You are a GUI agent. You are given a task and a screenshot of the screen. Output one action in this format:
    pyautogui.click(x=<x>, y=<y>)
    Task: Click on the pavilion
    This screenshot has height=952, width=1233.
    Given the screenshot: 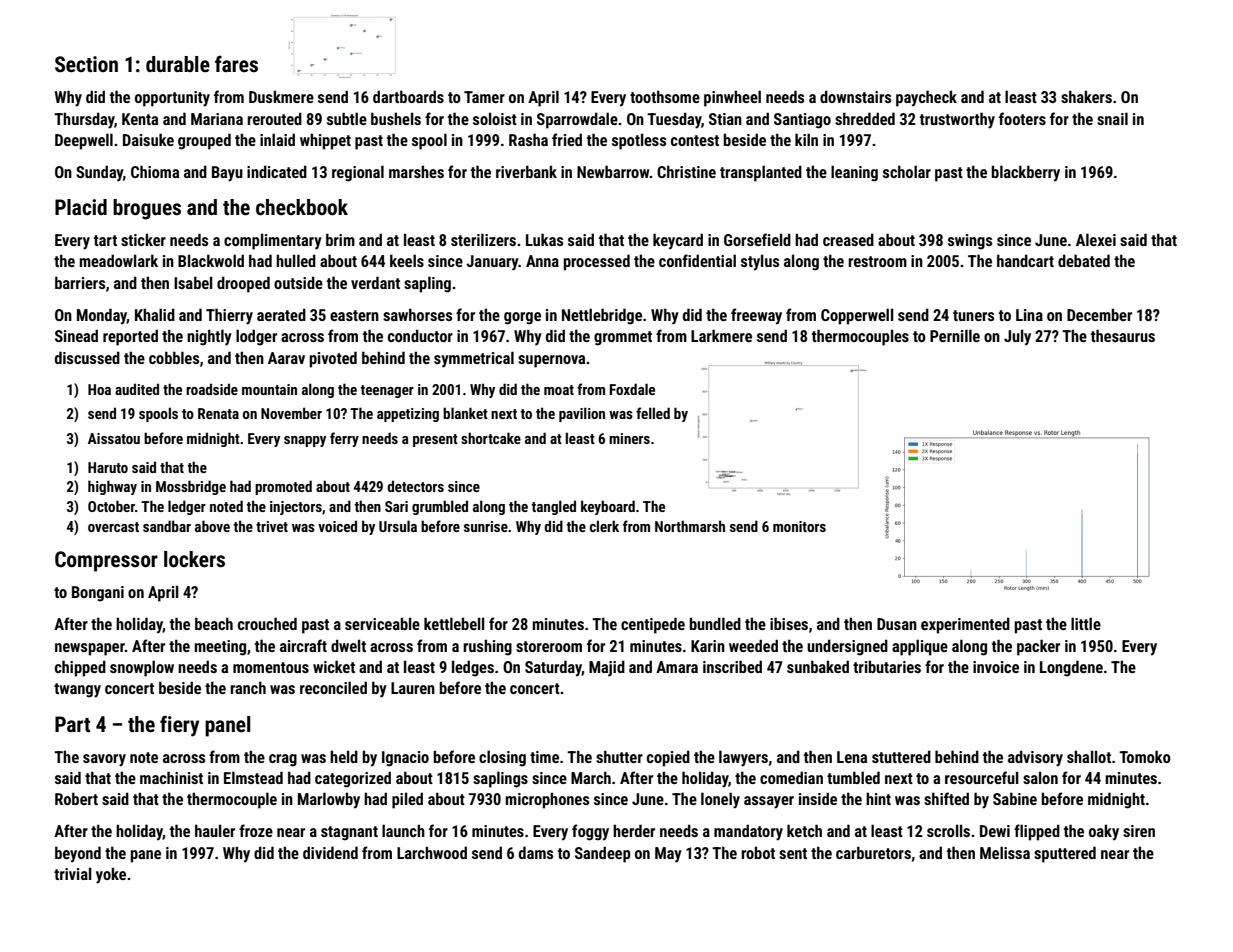 What is the action you would take?
    pyautogui.click(x=582, y=414)
